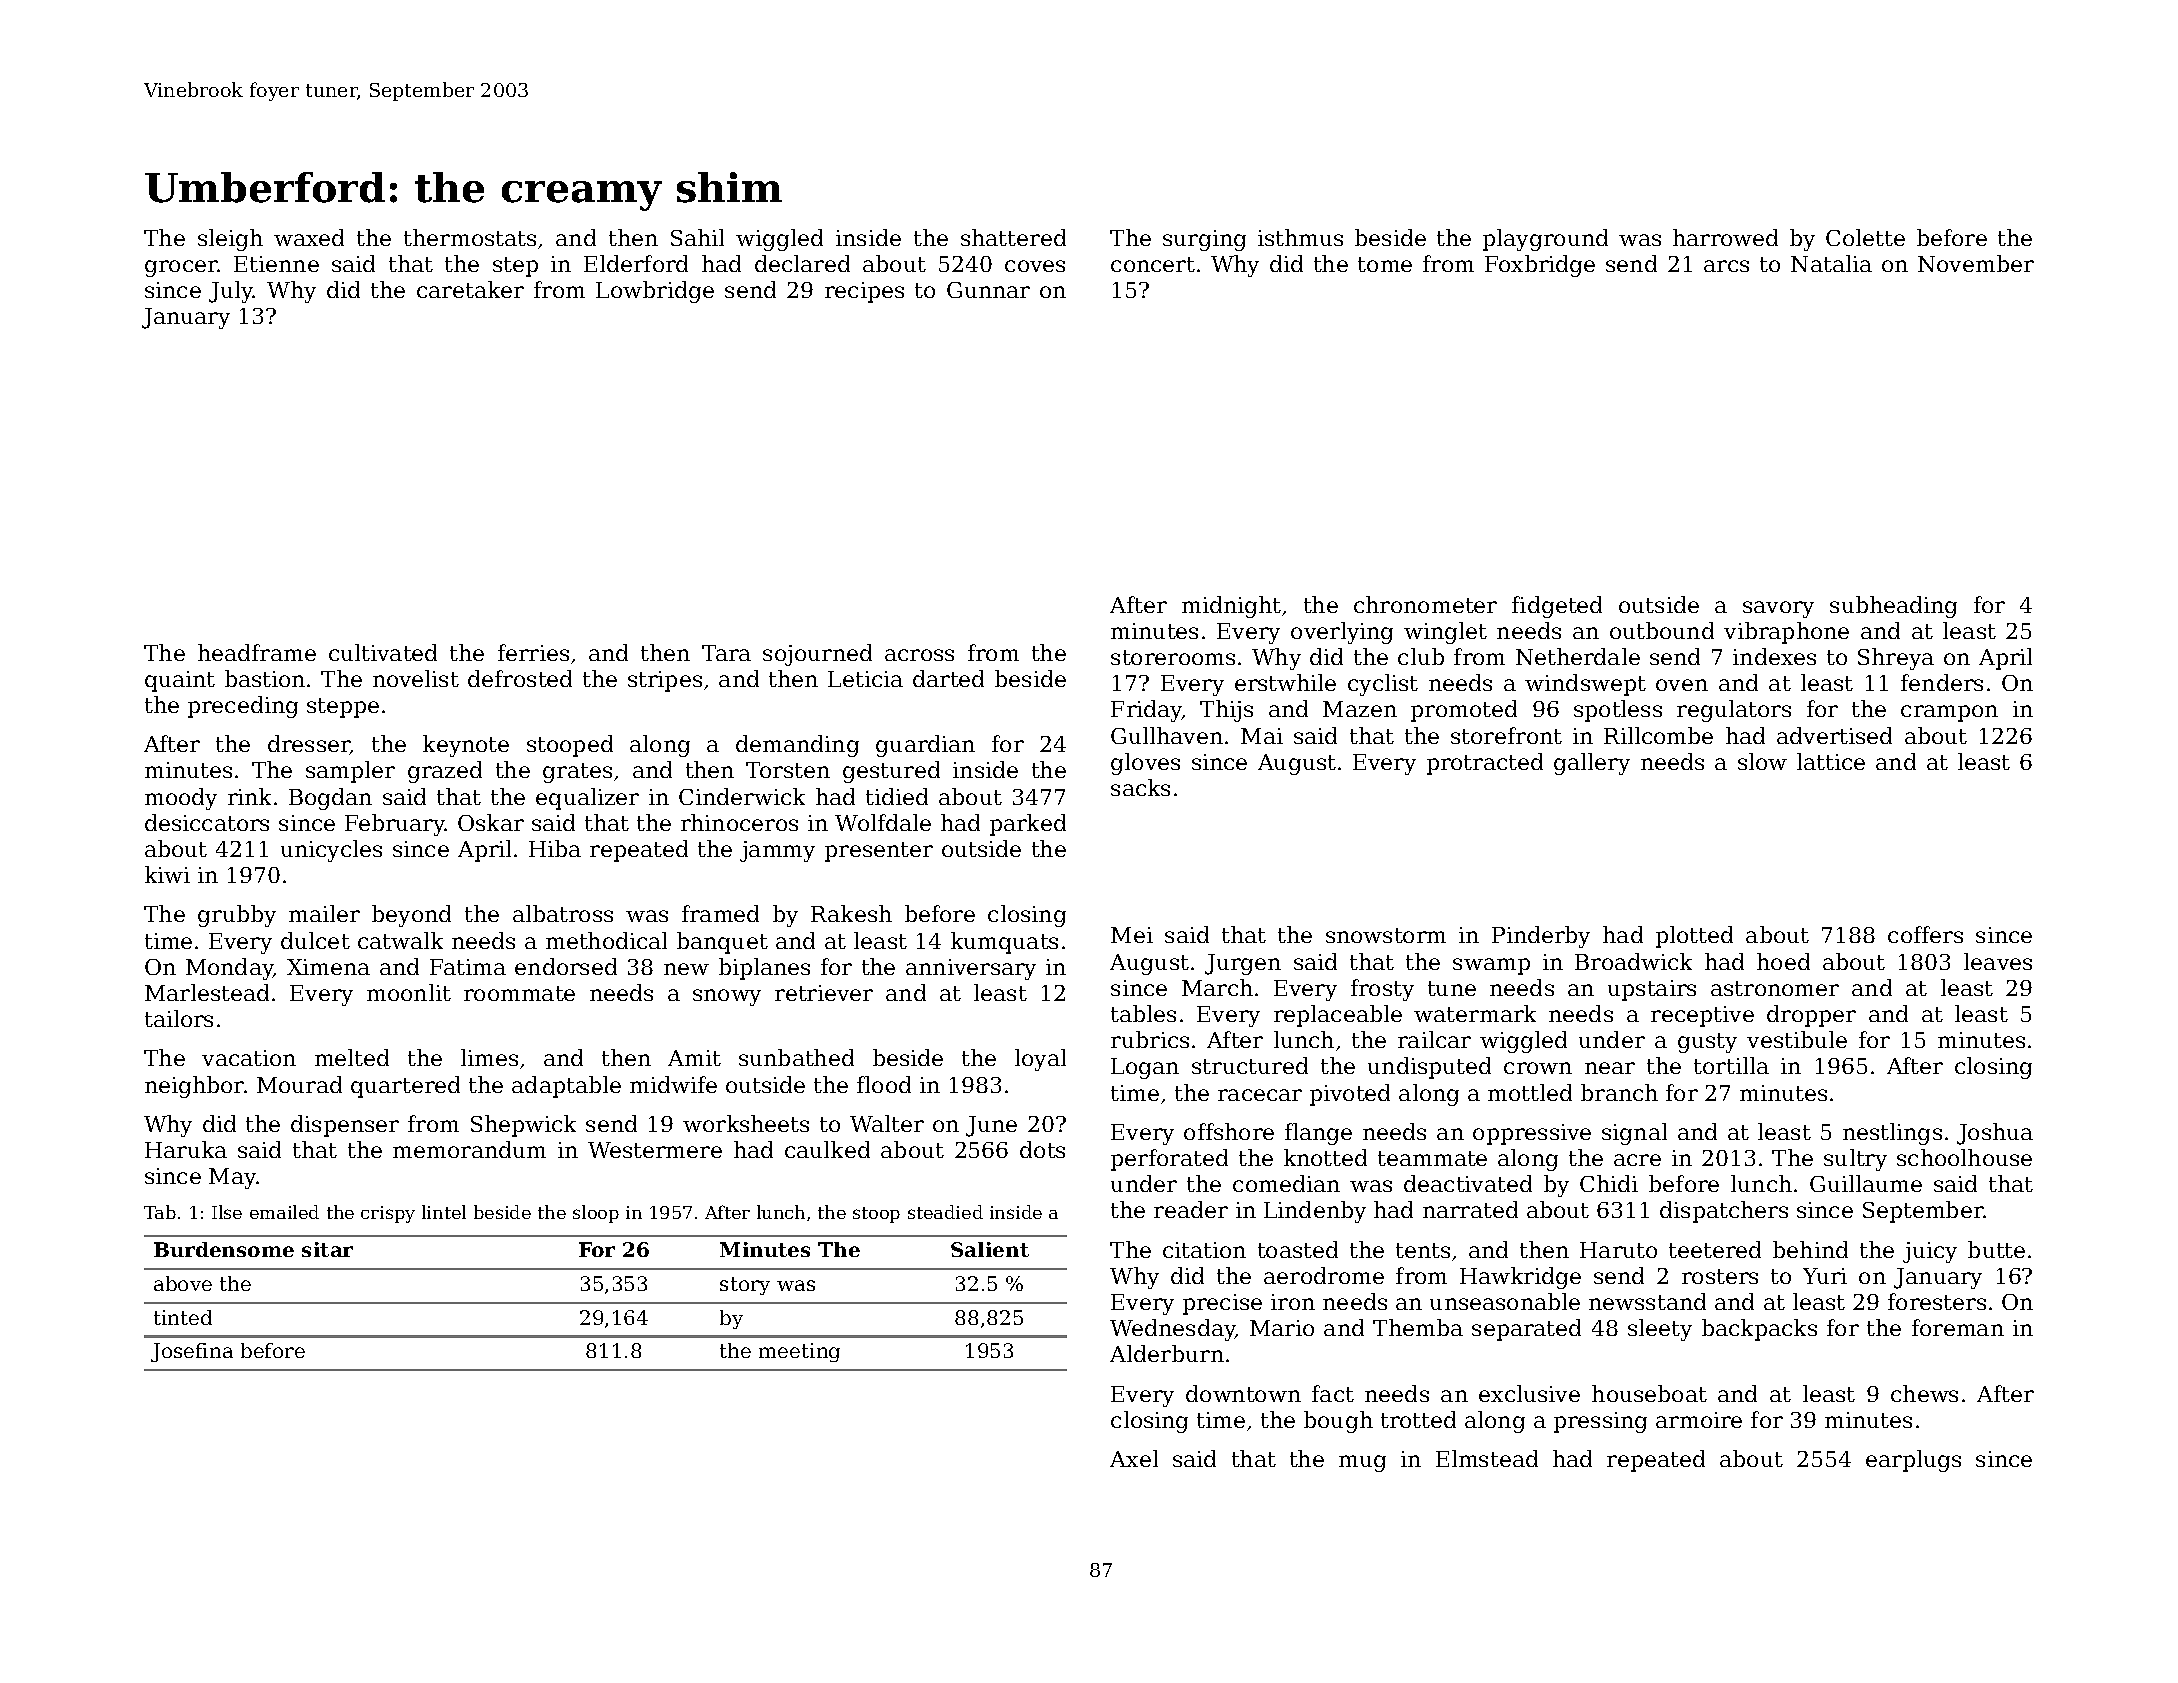 This screenshot has width=2178, height=1683. Describe the element at coordinates (1487, 1458) in the screenshot. I see `Elmstead` at that location.
